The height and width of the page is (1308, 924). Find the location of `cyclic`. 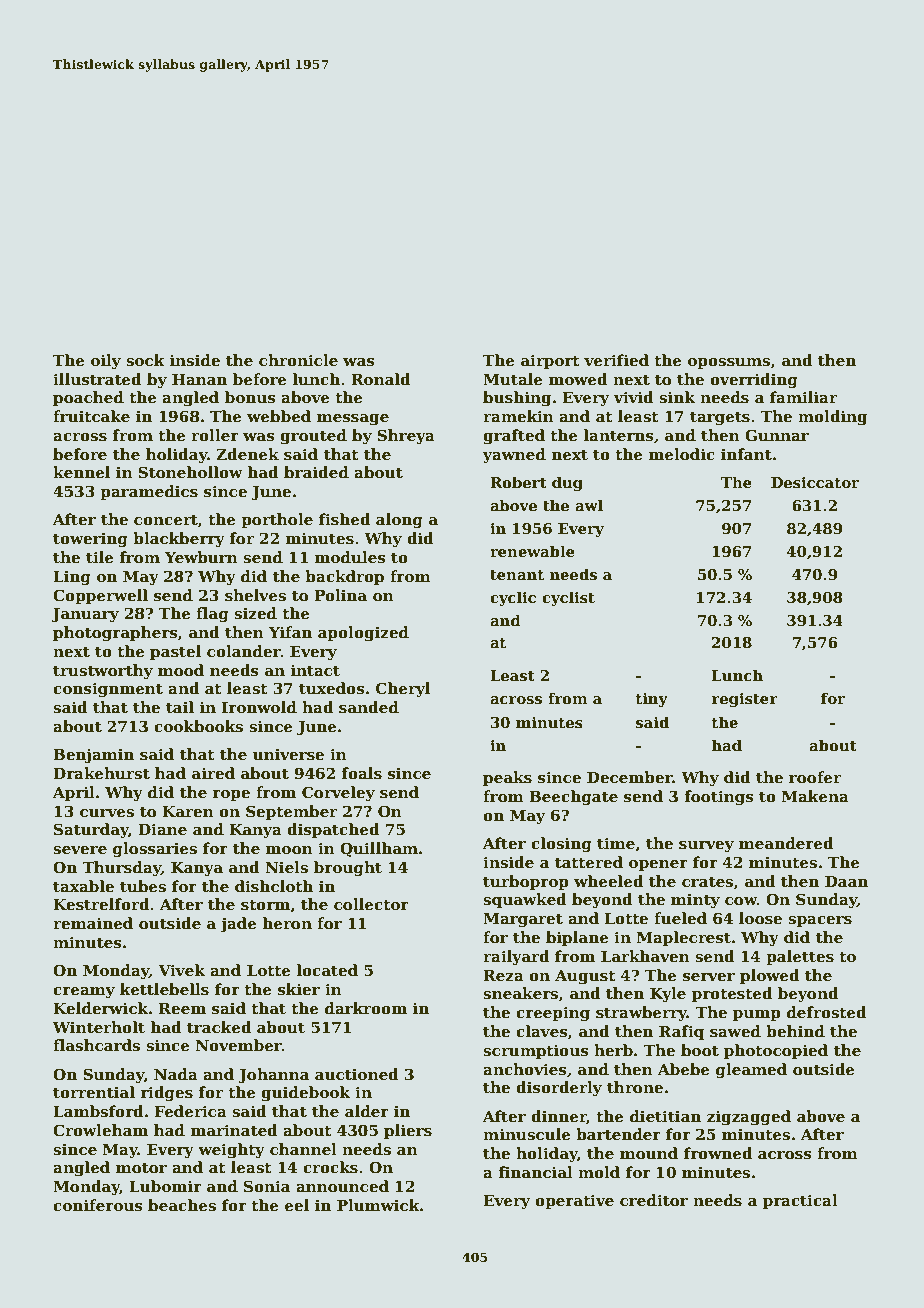

cyclic is located at coordinates (513, 598).
